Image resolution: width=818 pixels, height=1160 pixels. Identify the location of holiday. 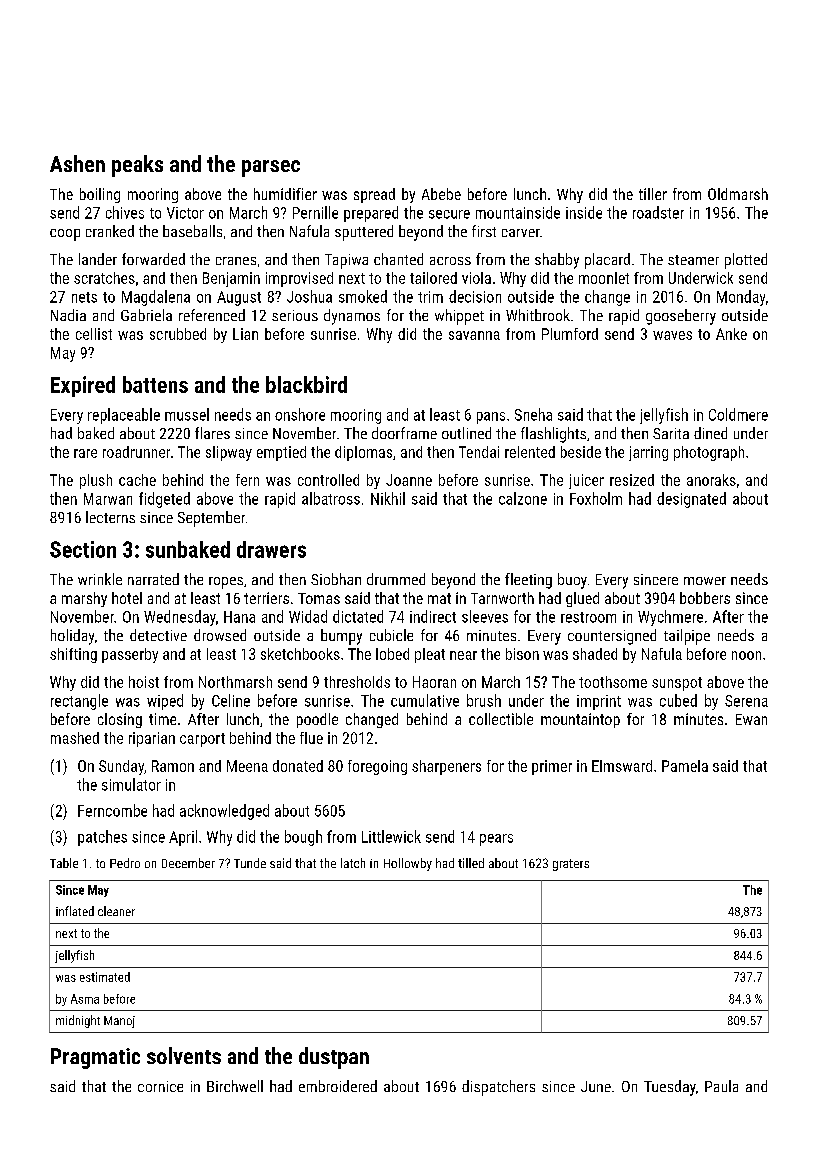
(72, 637).
